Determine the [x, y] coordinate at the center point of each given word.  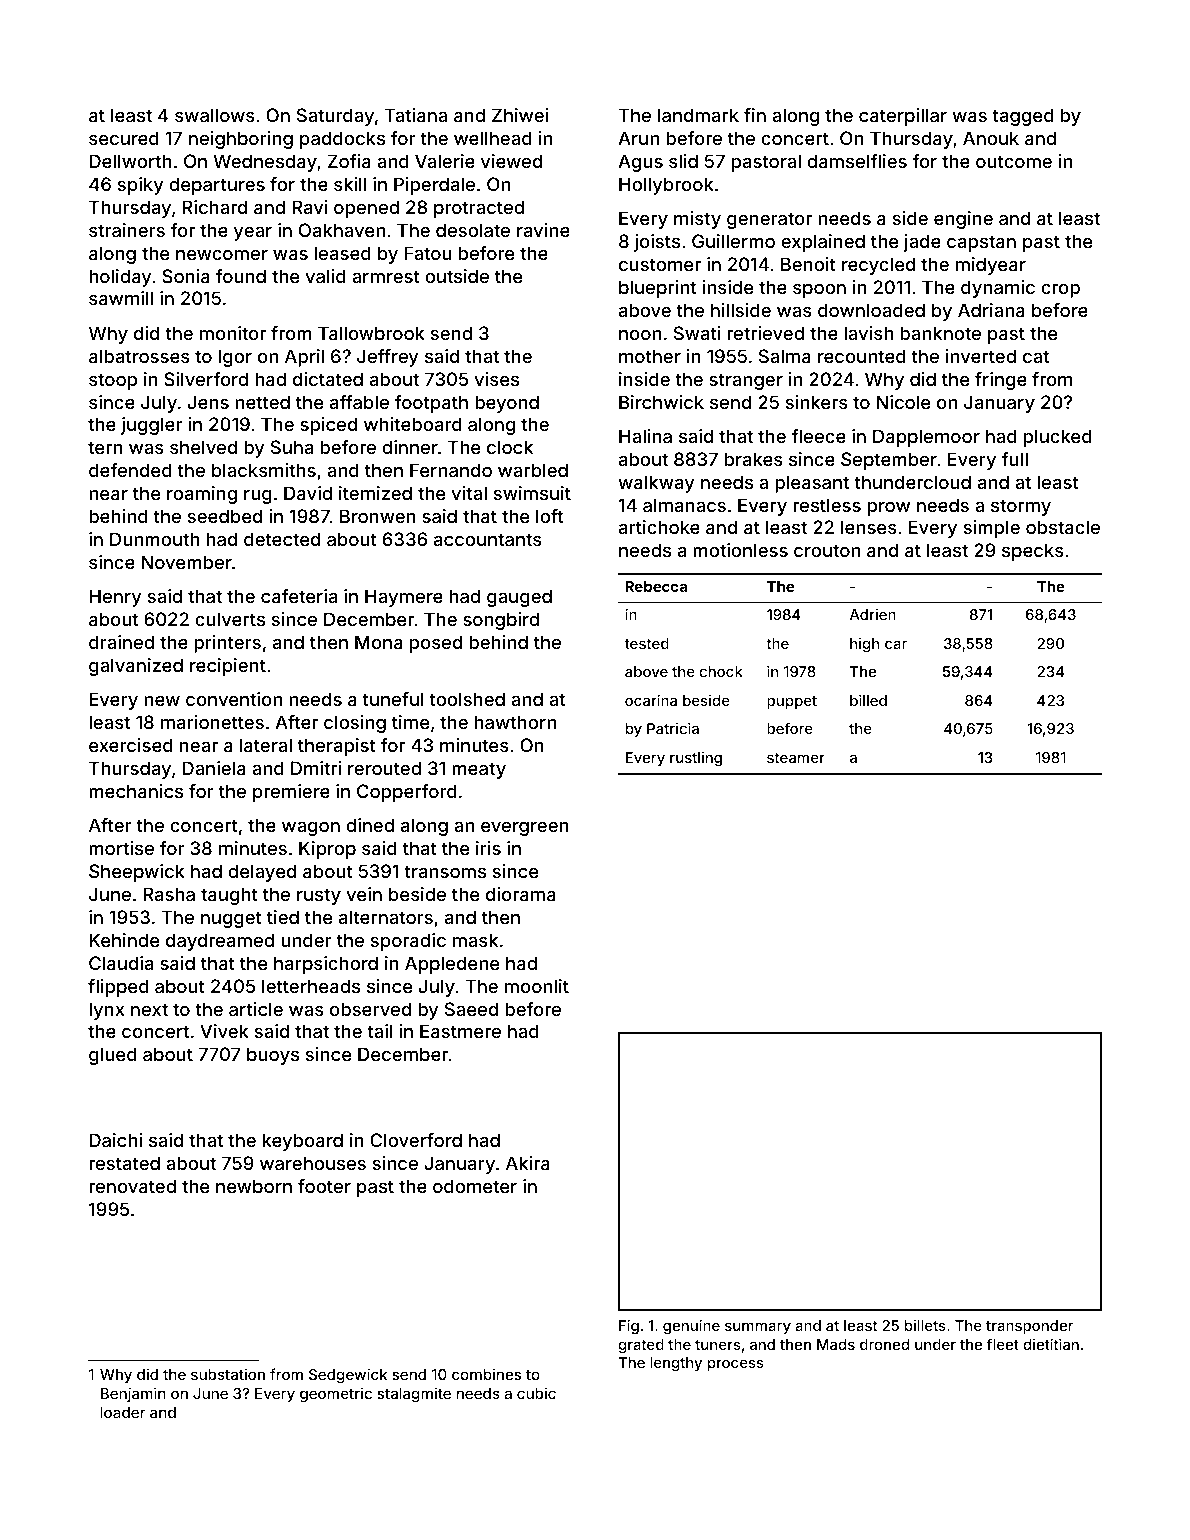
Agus [640, 163]
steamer [796, 758]
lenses [869, 527]
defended [130, 470]
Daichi [115, 1140]
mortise [121, 848]
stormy [1021, 507]
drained [121, 642]
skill [350, 184]
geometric [336, 1394]
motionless [740, 550]
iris [488, 848]
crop [1060, 291]
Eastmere [460, 1031]
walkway [656, 484]
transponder [1029, 1327]
